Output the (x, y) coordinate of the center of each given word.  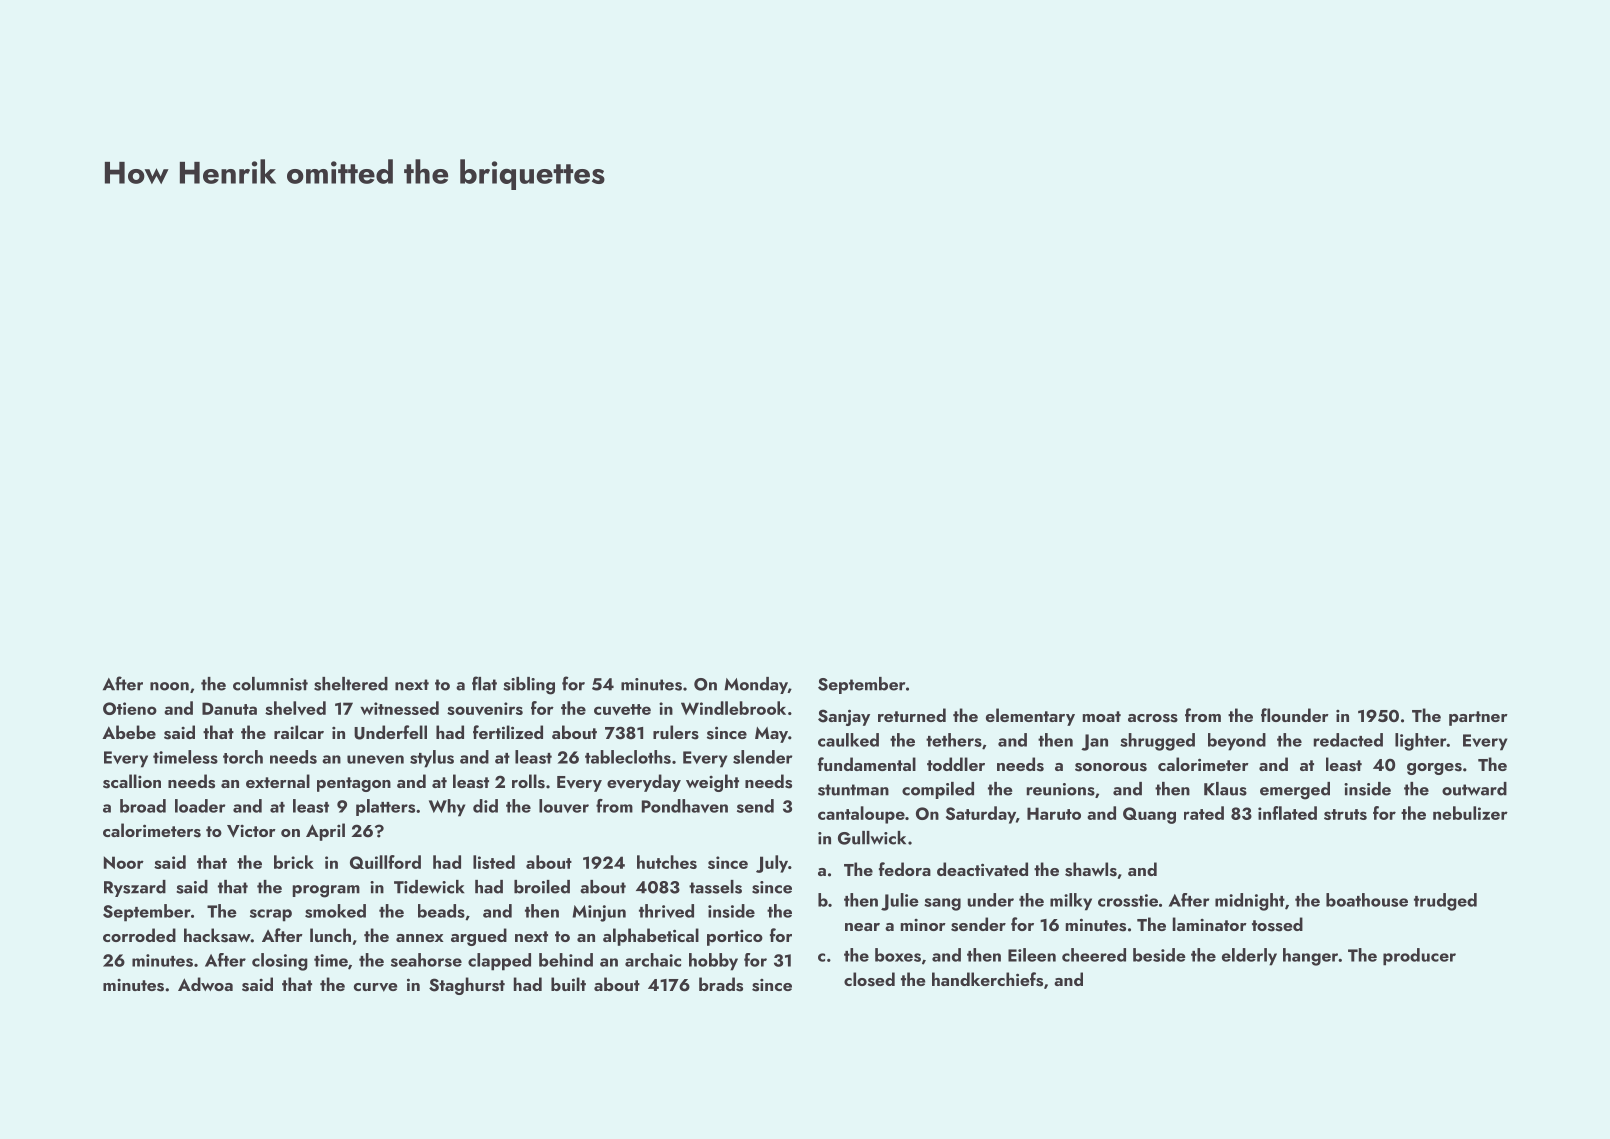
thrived (666, 911)
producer (1419, 957)
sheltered (351, 684)
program (326, 891)
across (1153, 718)
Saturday (981, 815)
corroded (139, 935)
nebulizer (1470, 813)
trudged (1445, 902)
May (771, 735)
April (325, 832)
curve (376, 987)
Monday (756, 685)
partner (1478, 718)
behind (566, 960)
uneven (375, 759)
